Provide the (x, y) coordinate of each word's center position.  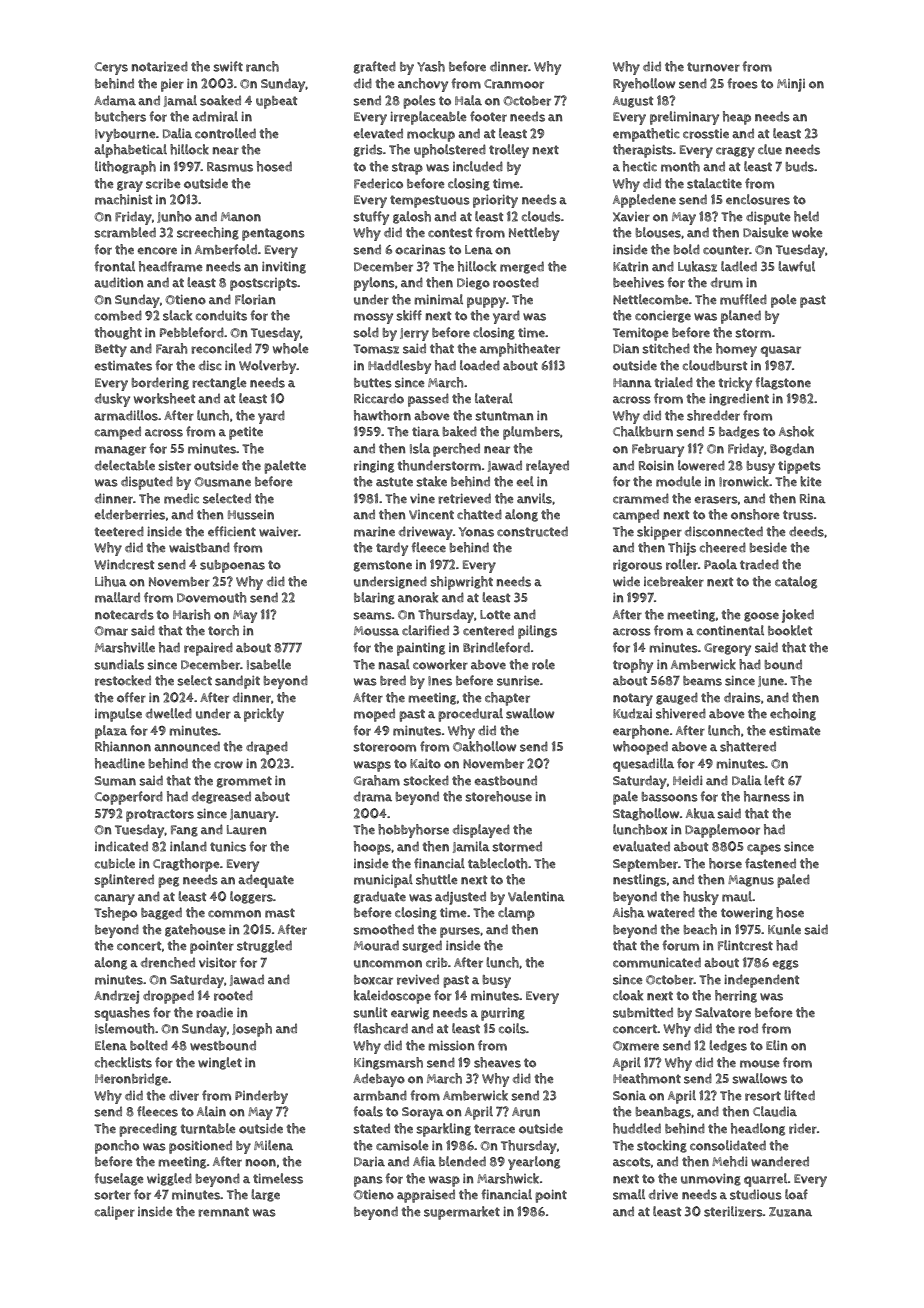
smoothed (383, 929)
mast (280, 913)
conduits (221, 315)
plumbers (531, 433)
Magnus (751, 881)
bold (687, 249)
